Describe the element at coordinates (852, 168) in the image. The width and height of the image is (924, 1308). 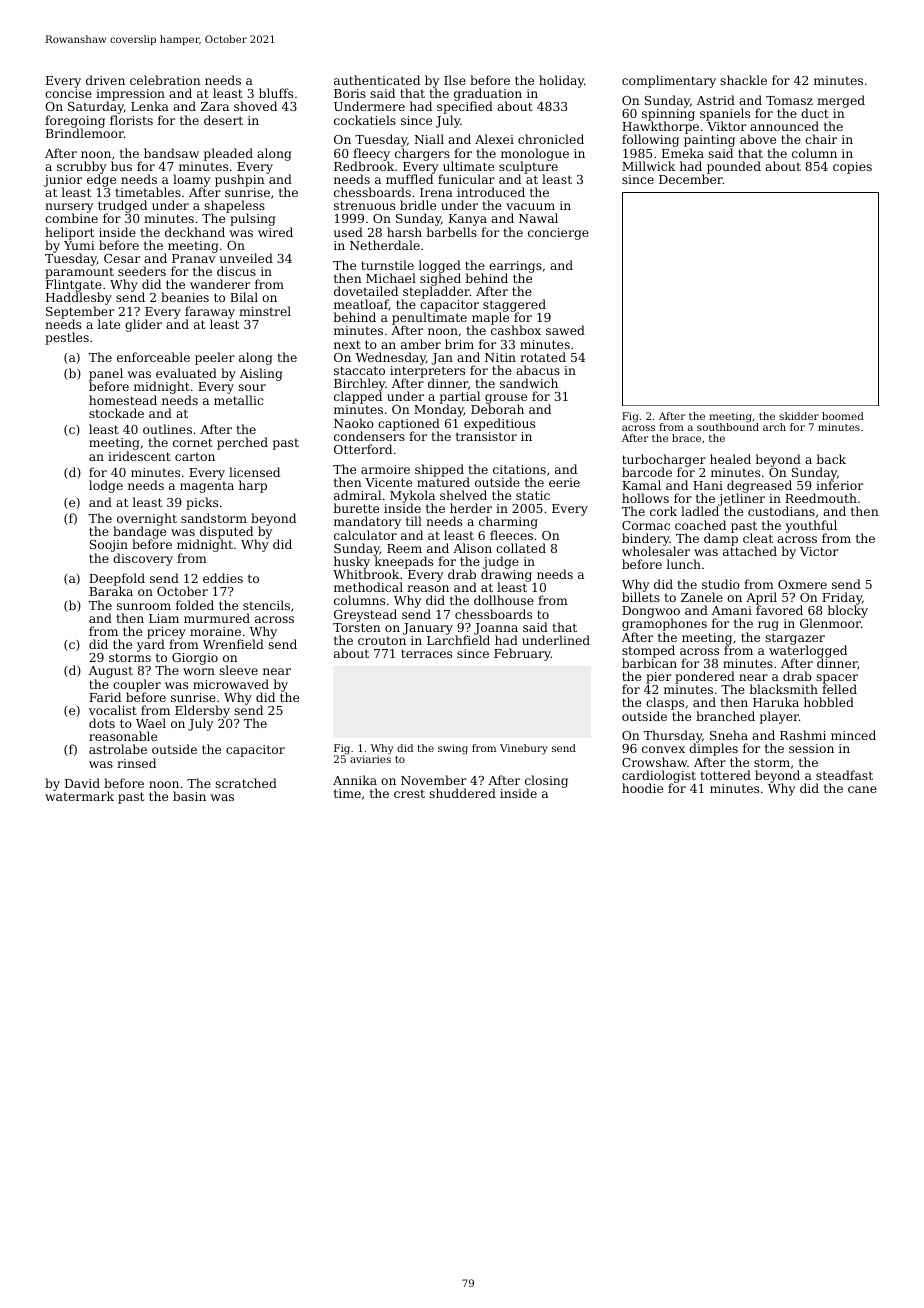
I see `copies` at that location.
